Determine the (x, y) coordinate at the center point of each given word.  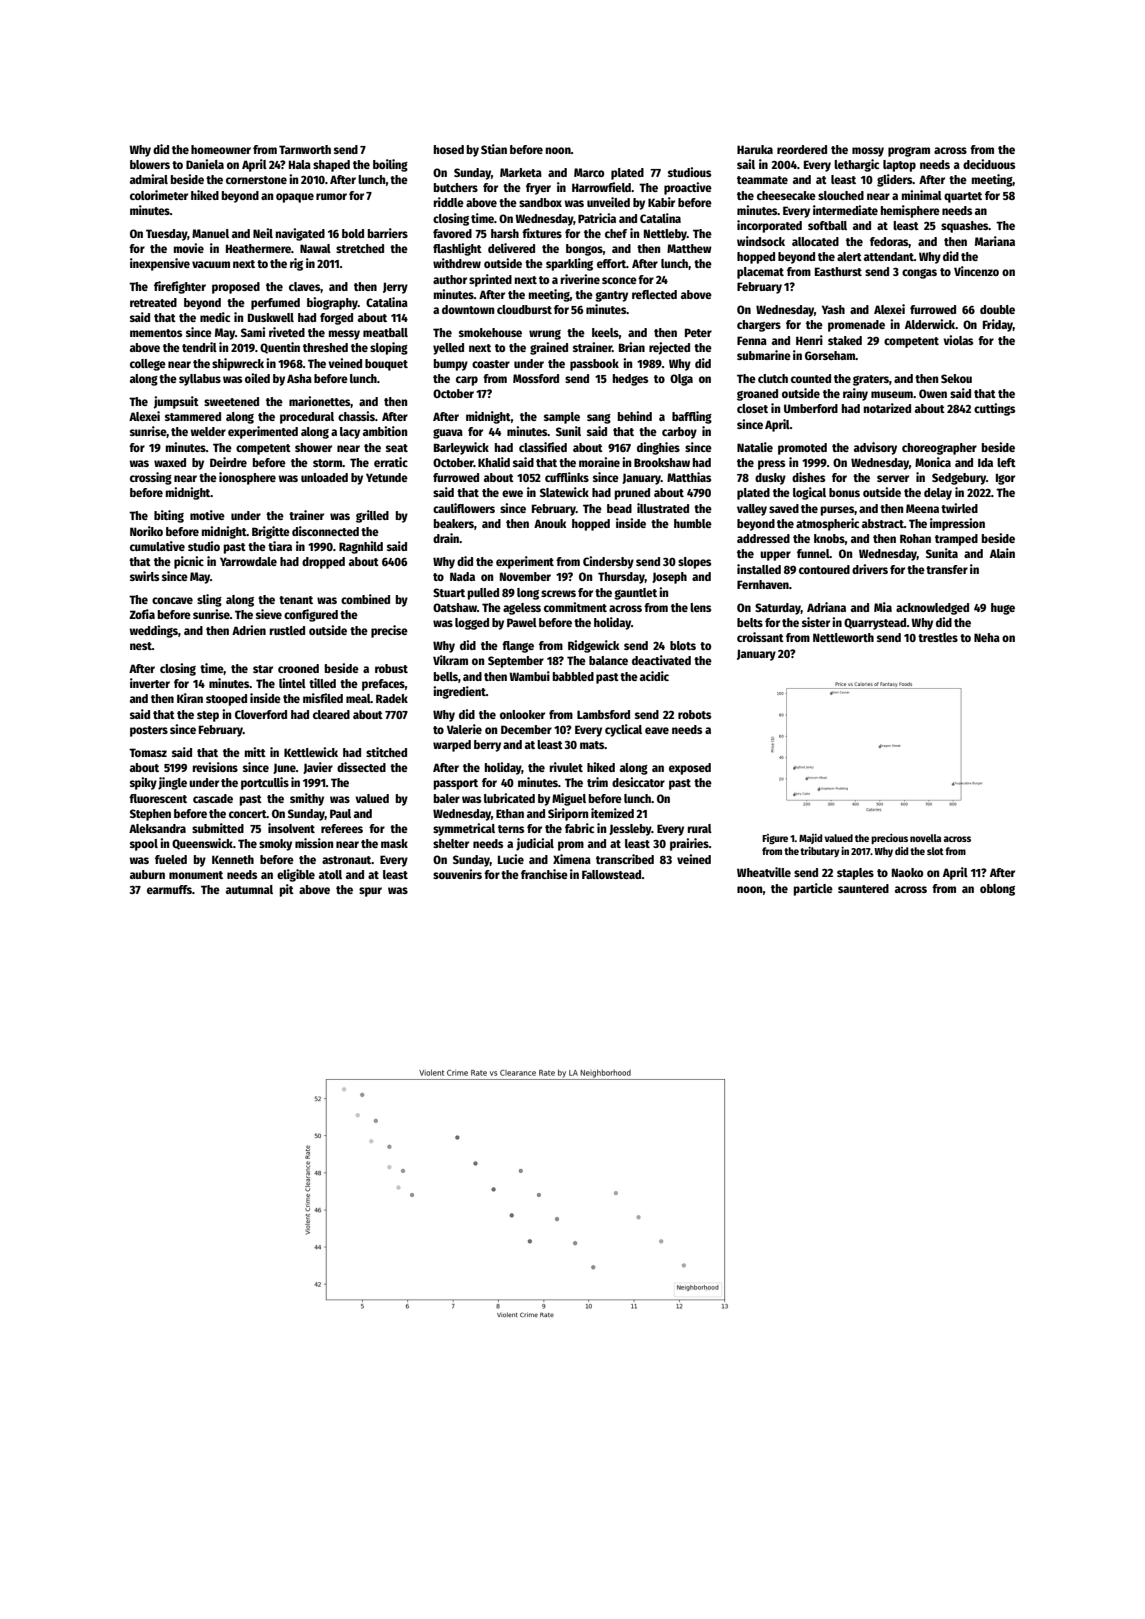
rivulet (566, 767)
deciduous (989, 164)
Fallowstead (612, 874)
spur (370, 892)
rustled (287, 630)
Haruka (755, 149)
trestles (938, 637)
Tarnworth (305, 149)
